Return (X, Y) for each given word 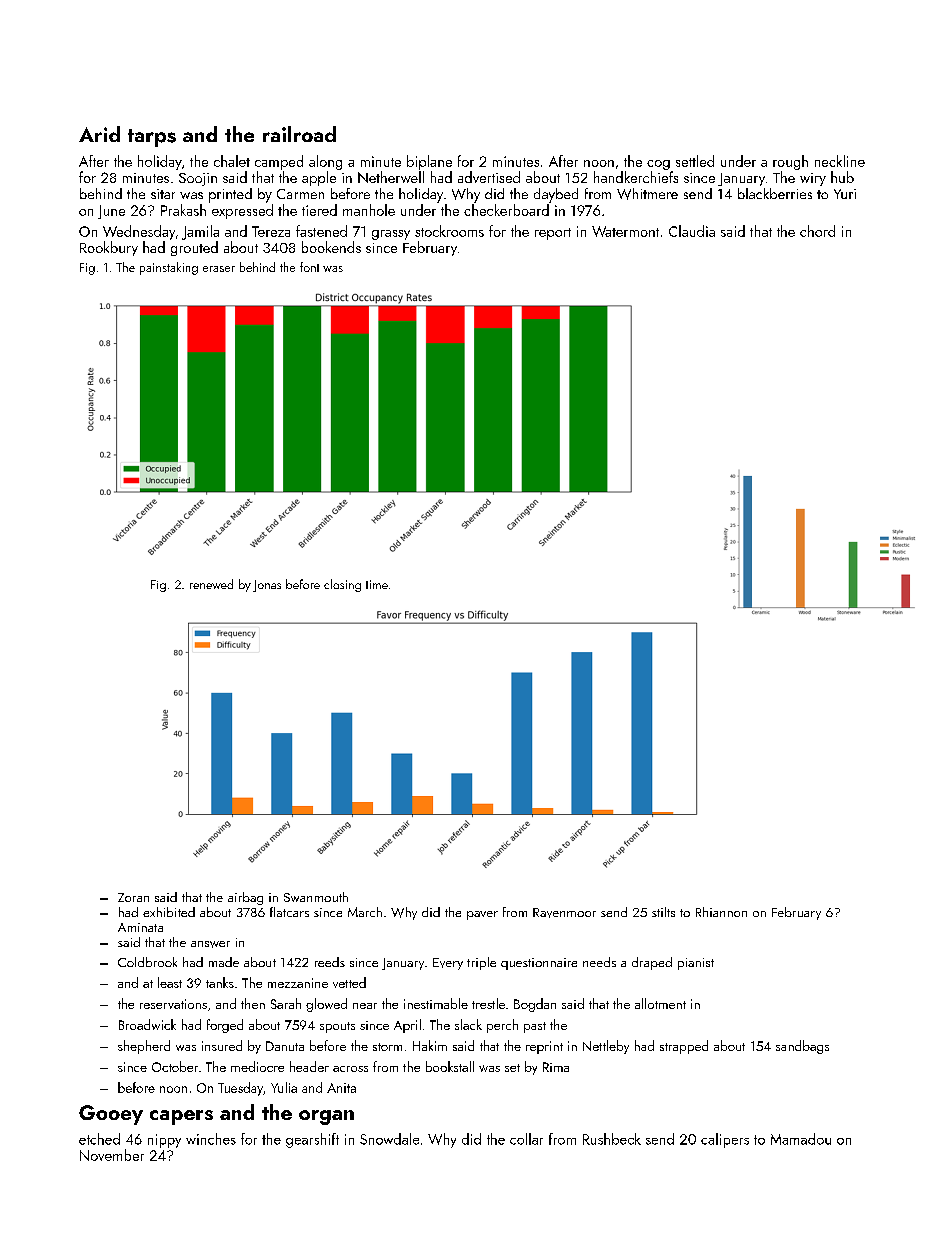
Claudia (692, 231)
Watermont (625, 231)
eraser (219, 269)
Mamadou (801, 1139)
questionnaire (539, 964)
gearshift (312, 1140)
